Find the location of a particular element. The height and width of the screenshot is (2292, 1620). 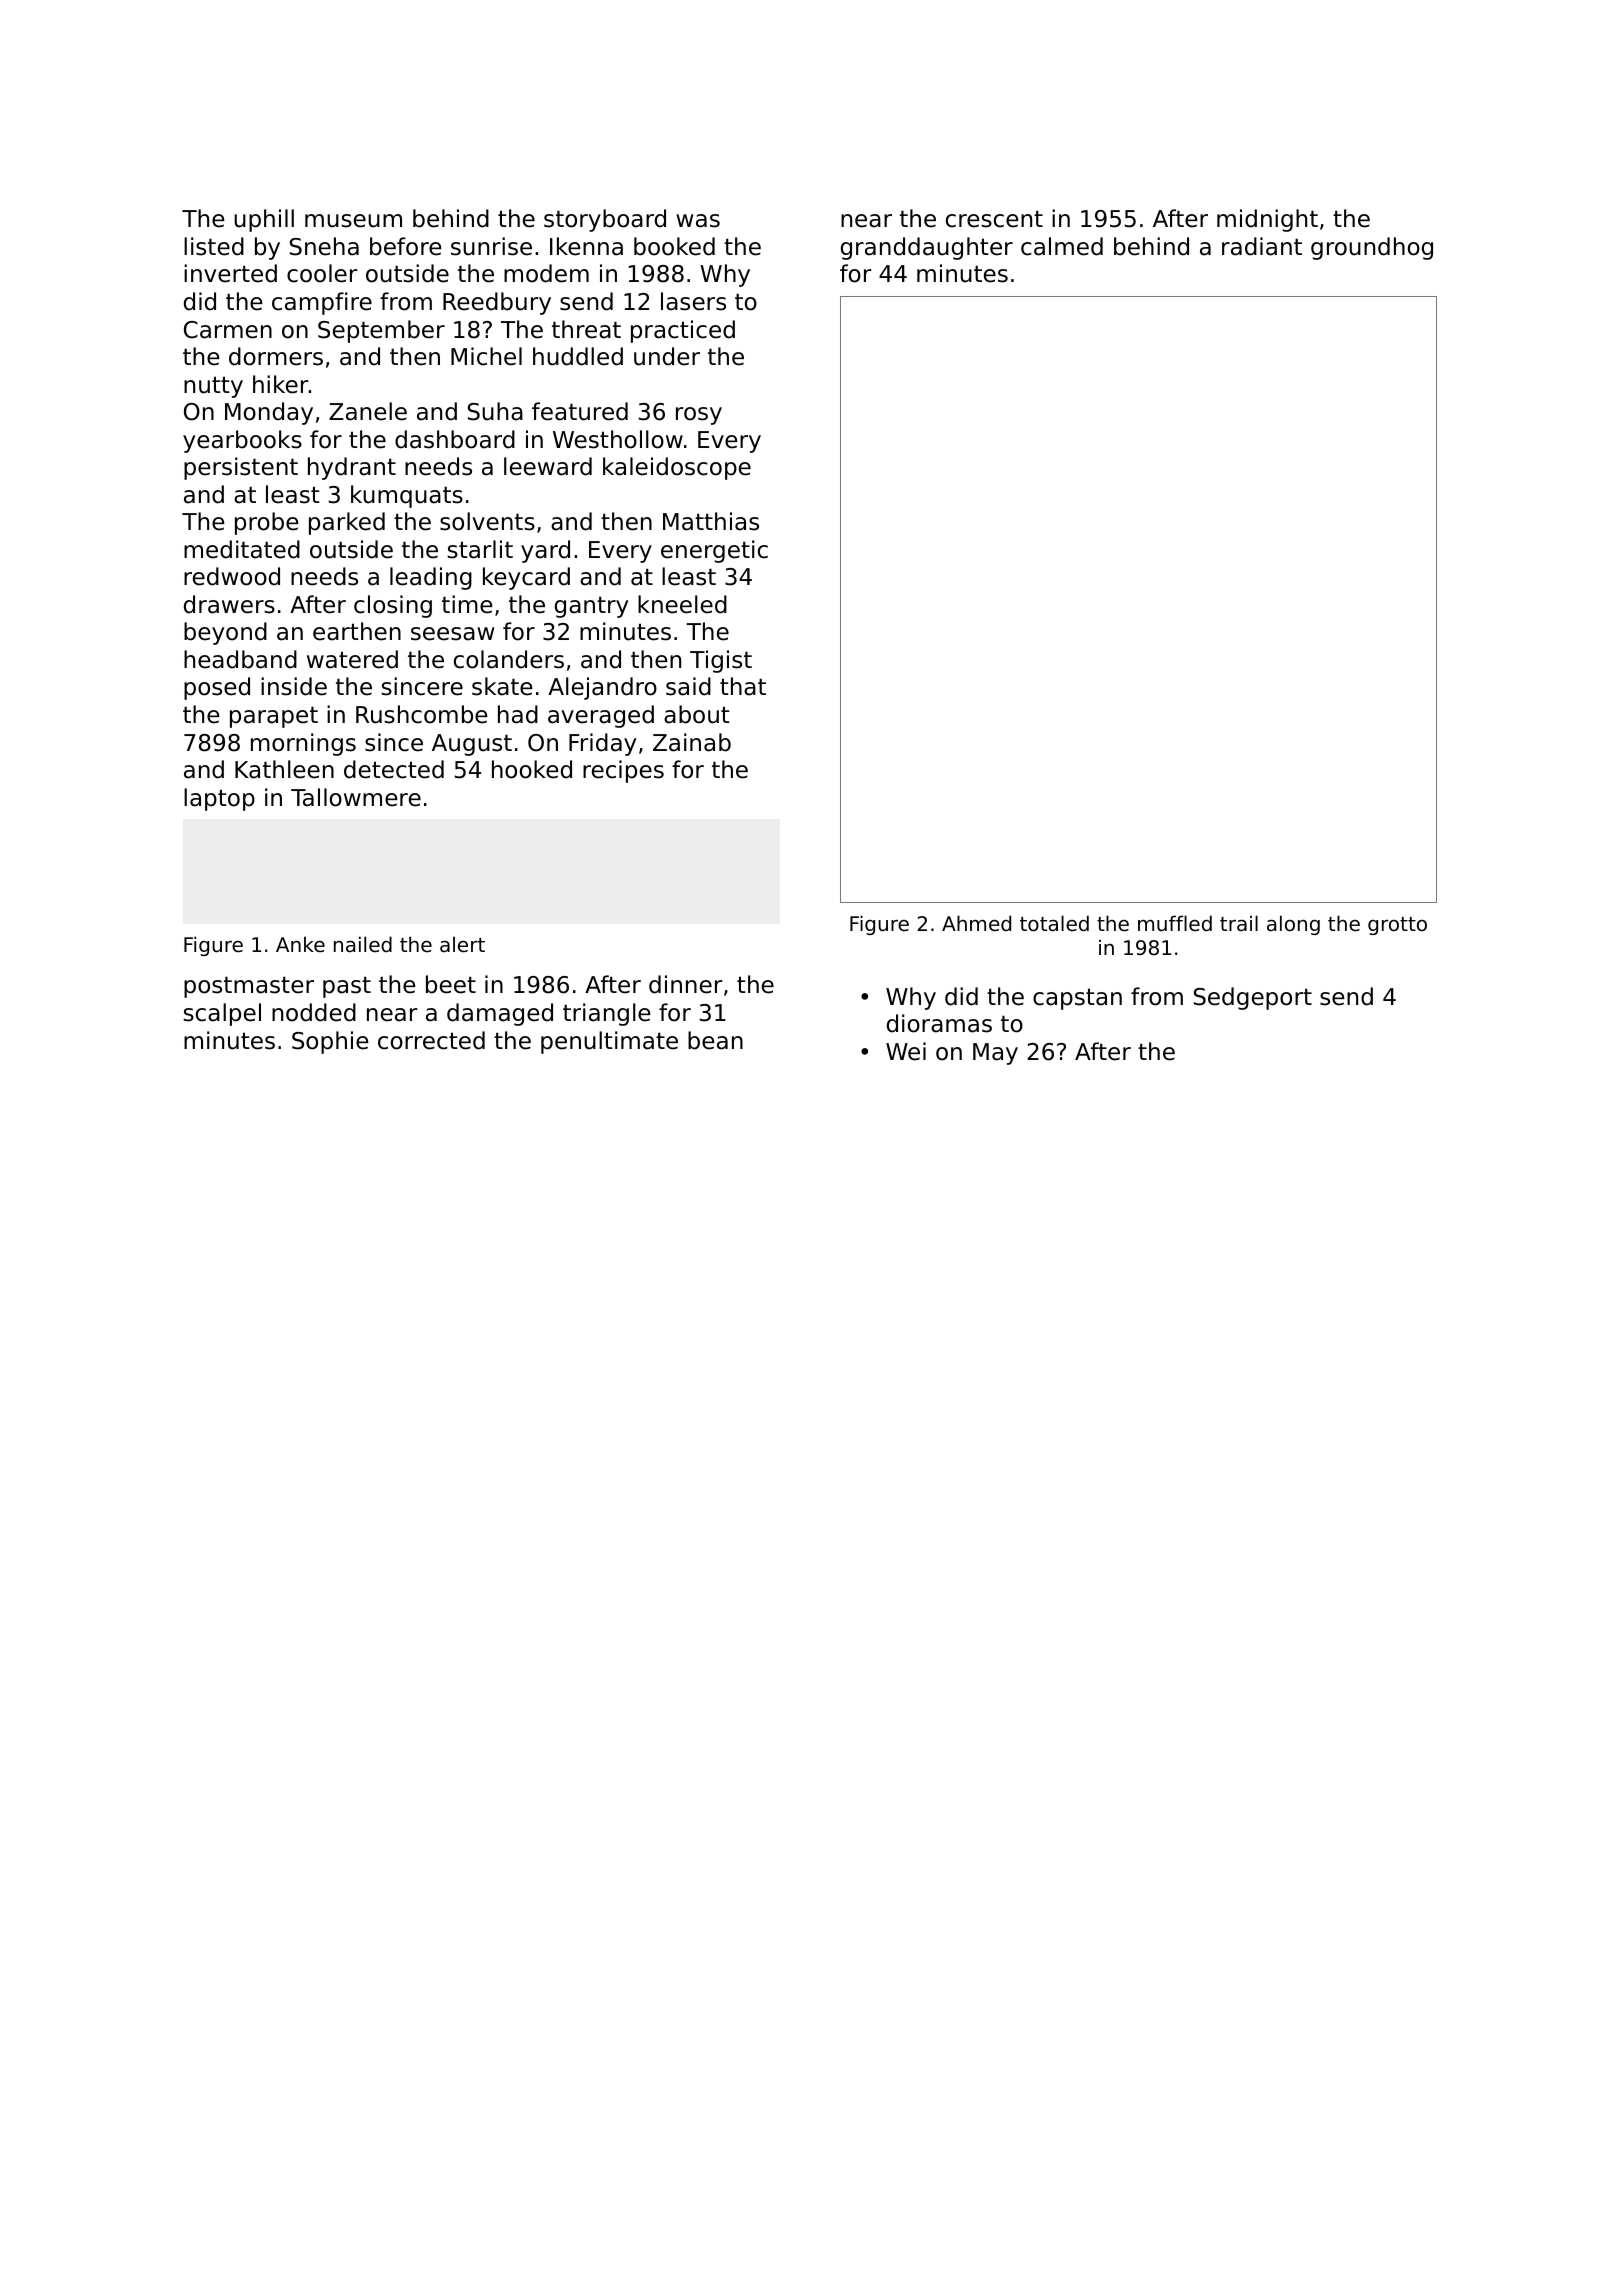

groundhog is located at coordinates (1372, 248).
